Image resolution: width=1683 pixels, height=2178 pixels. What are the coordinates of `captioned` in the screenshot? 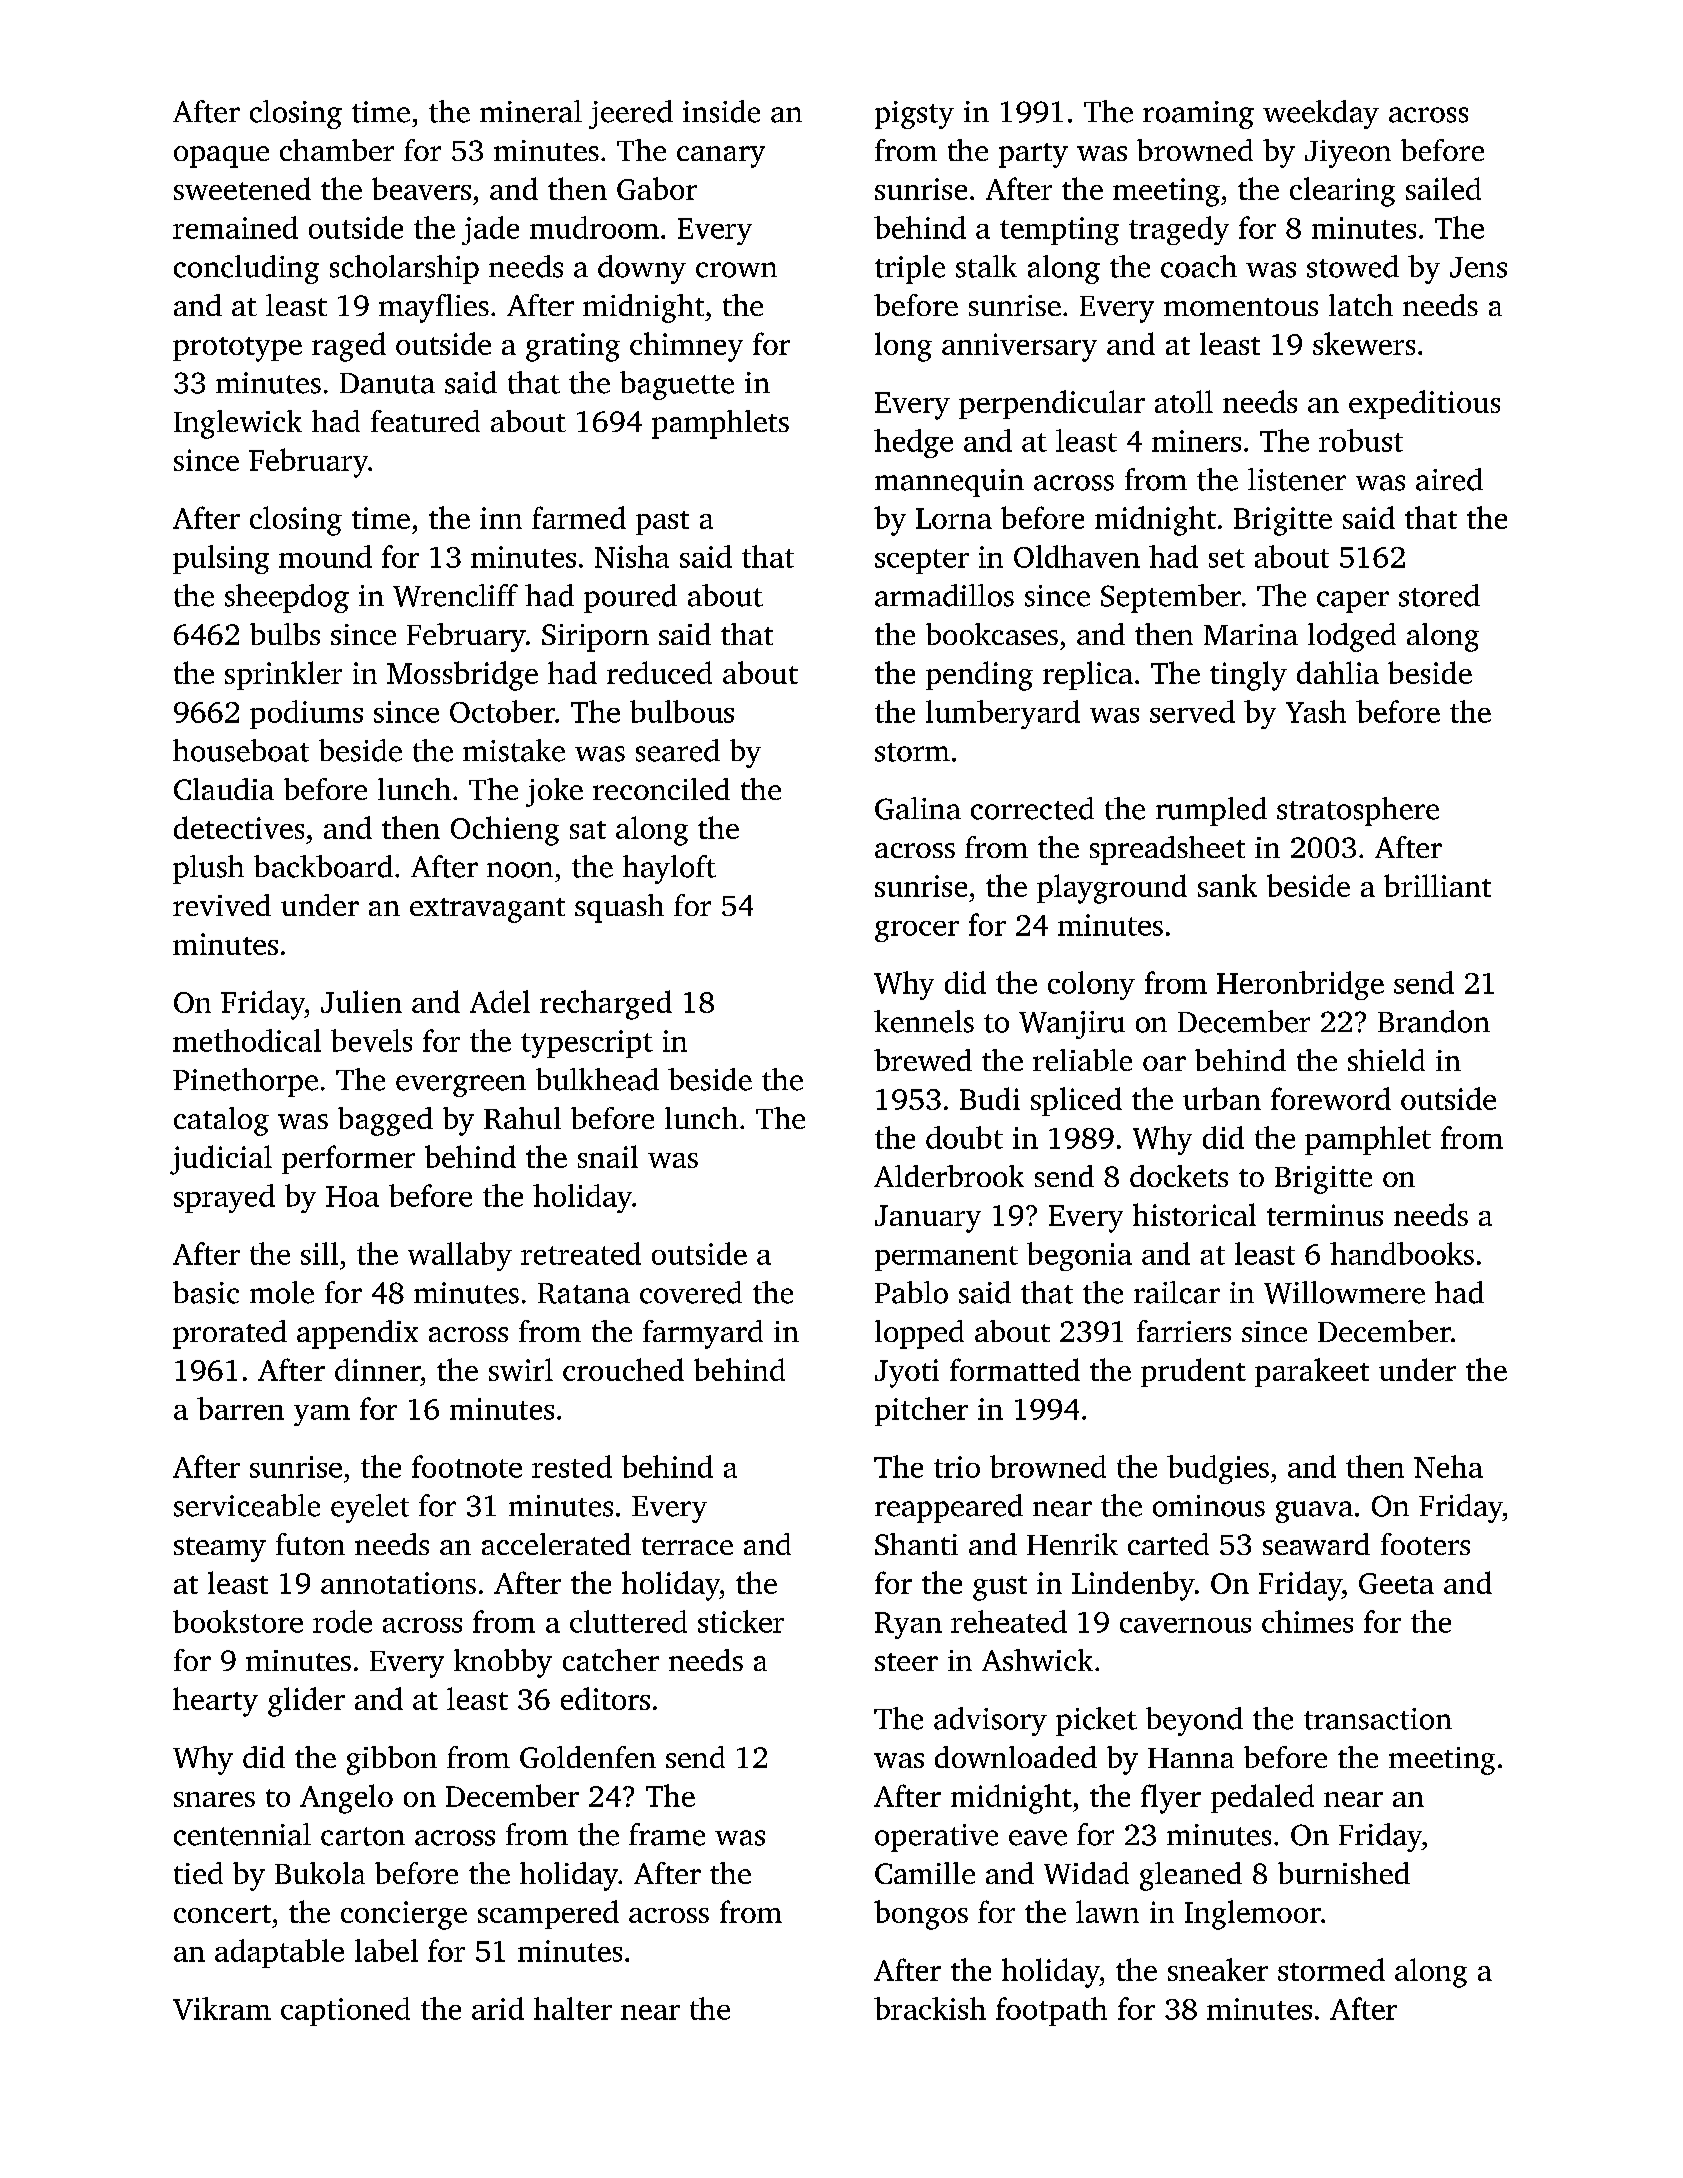 It's located at (345, 2011).
